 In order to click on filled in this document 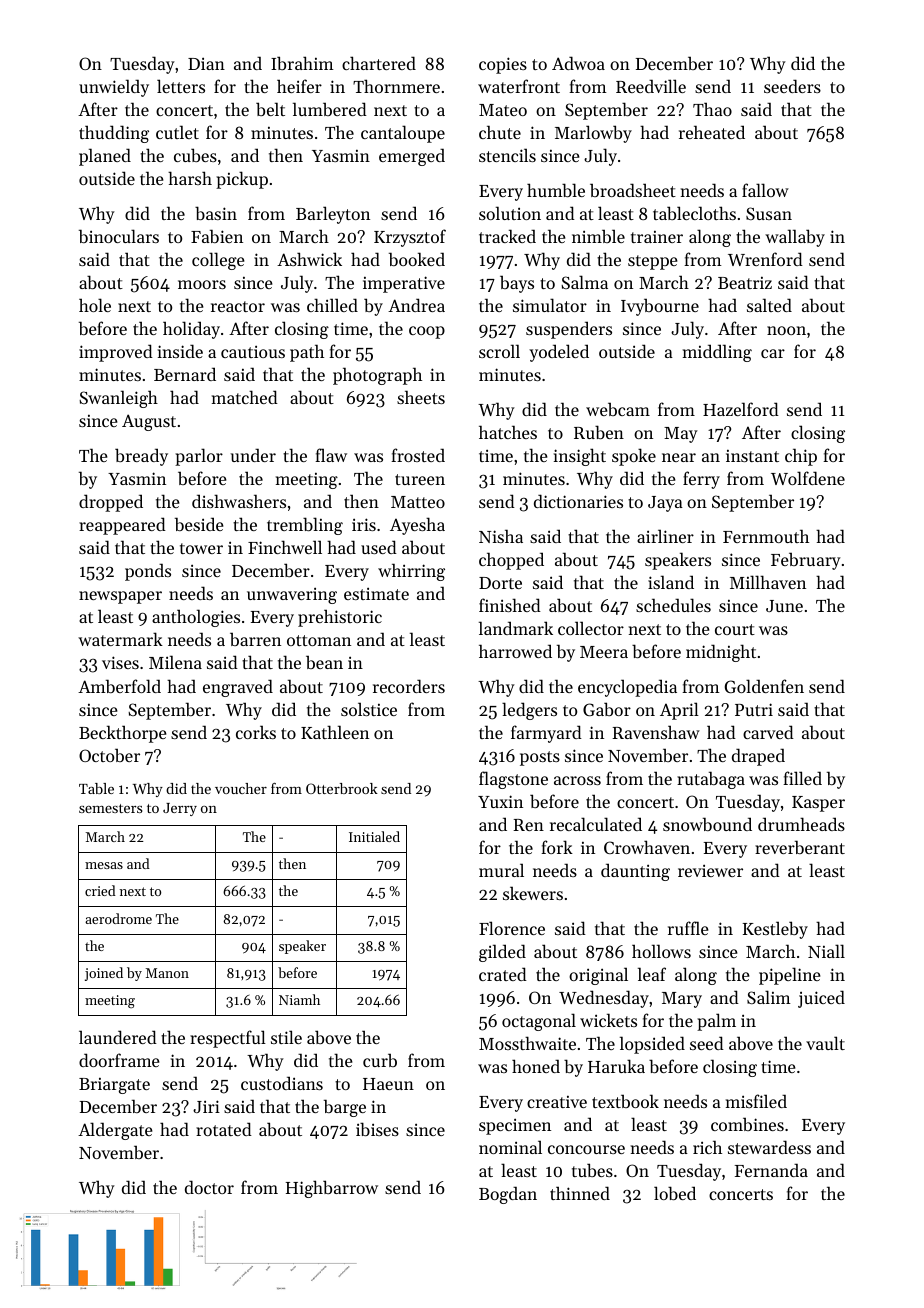, I will do `click(802, 778)`.
